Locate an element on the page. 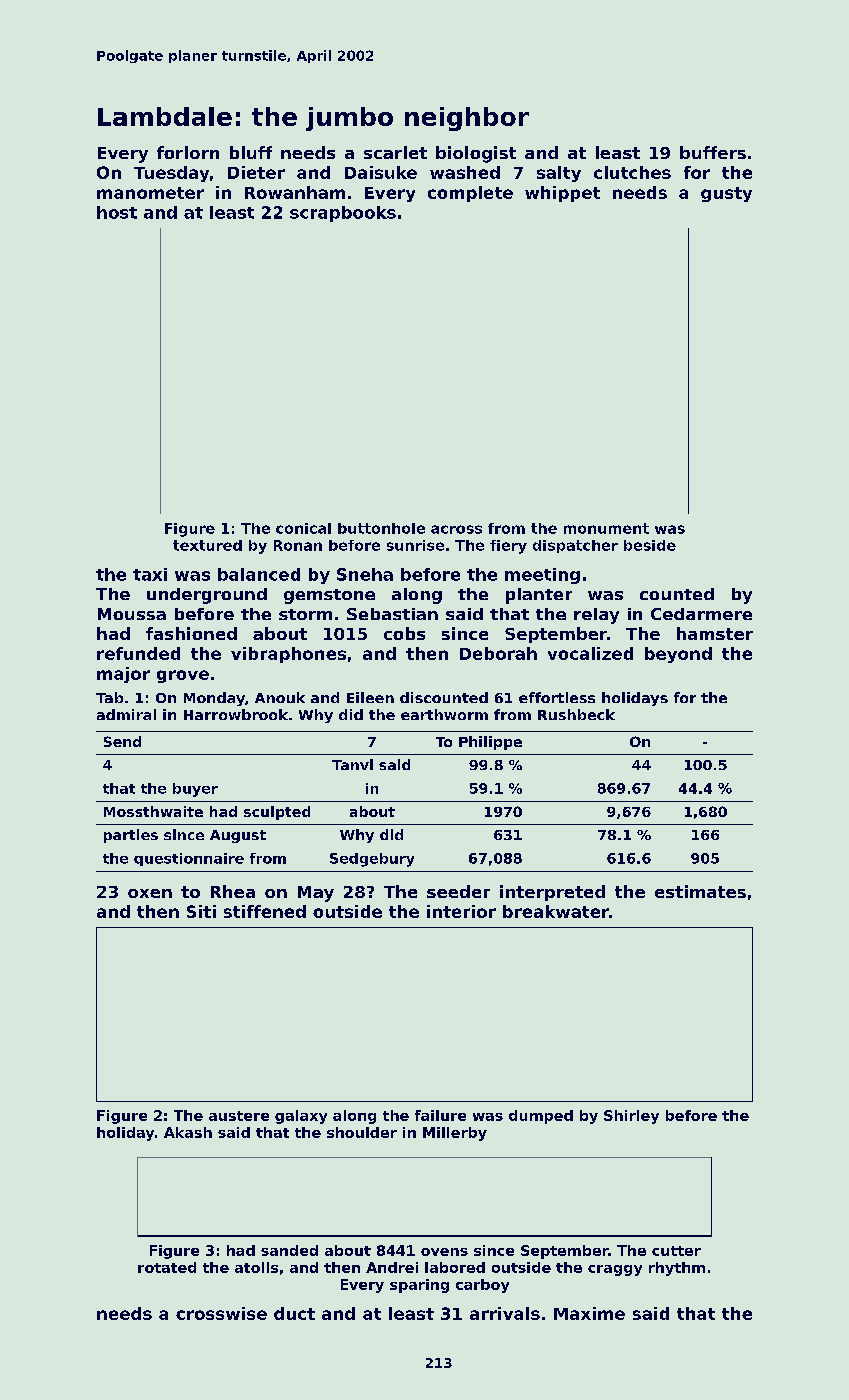  Shirley is located at coordinates (631, 1117).
